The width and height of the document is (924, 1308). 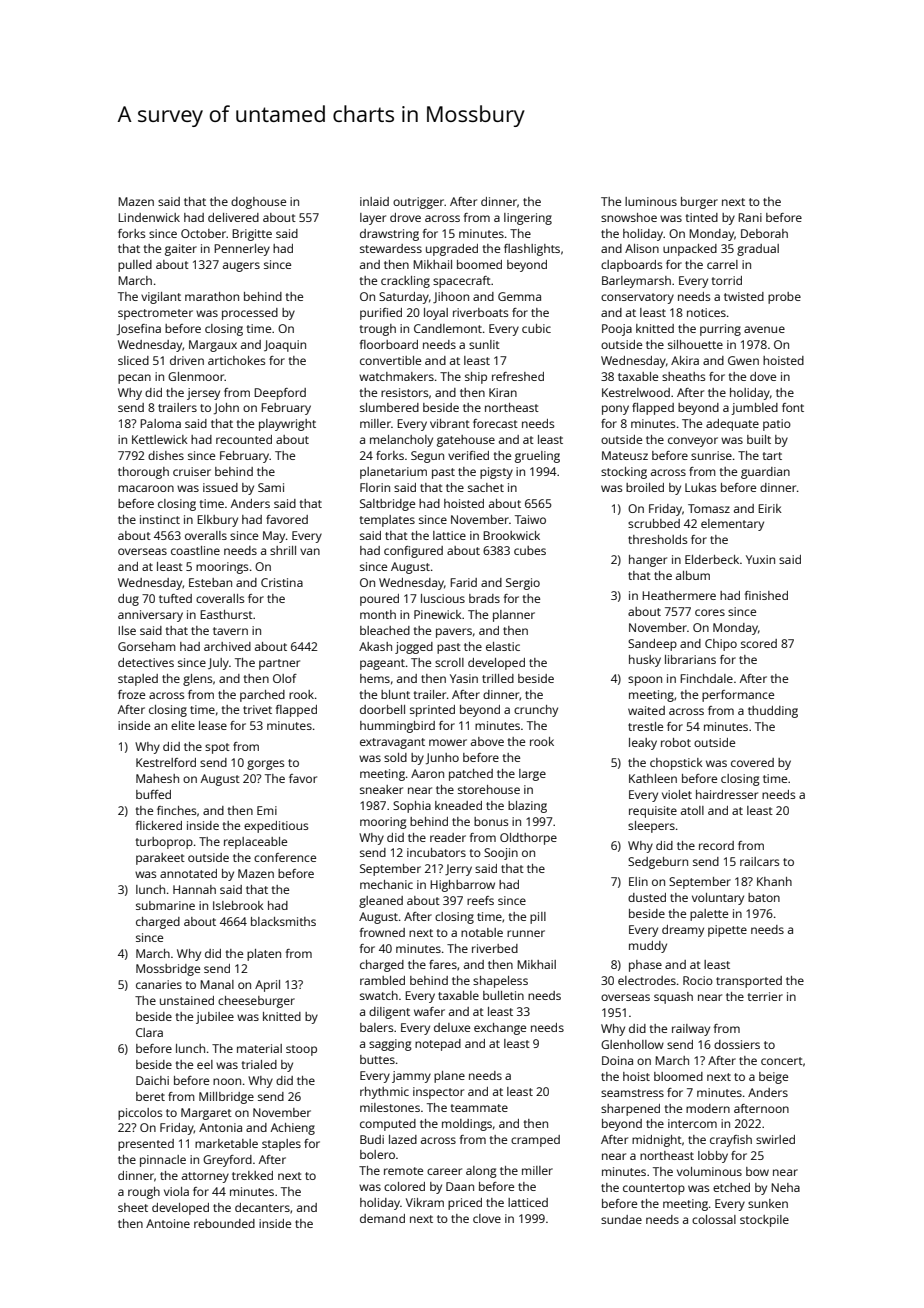 What do you see at coordinates (654, 523) in the document?
I see `scrubbed` at bounding box center [654, 523].
